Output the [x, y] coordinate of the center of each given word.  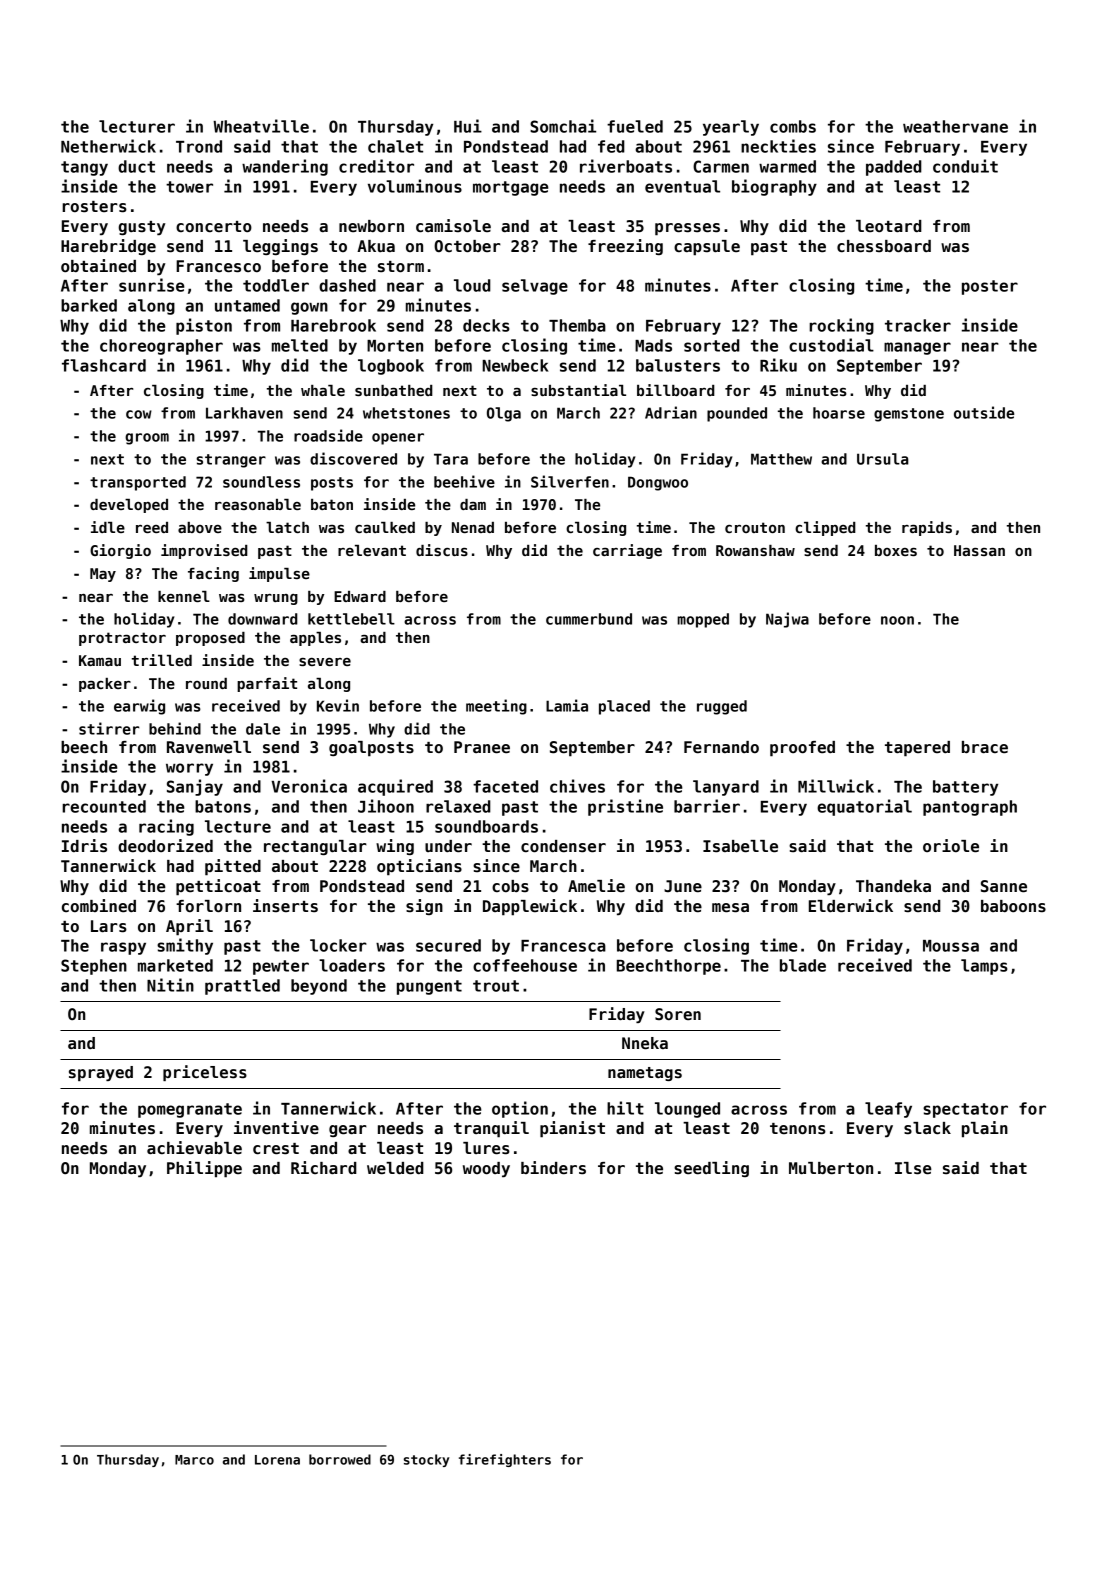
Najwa [787, 620]
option [520, 1109]
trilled [162, 660]
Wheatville [261, 126]
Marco [194, 1460]
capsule [707, 248]
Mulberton [831, 1168]
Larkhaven [244, 413]
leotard [889, 226]
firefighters [505, 1460]
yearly [731, 128]
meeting [496, 707]
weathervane [955, 126]
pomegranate [190, 1110]
